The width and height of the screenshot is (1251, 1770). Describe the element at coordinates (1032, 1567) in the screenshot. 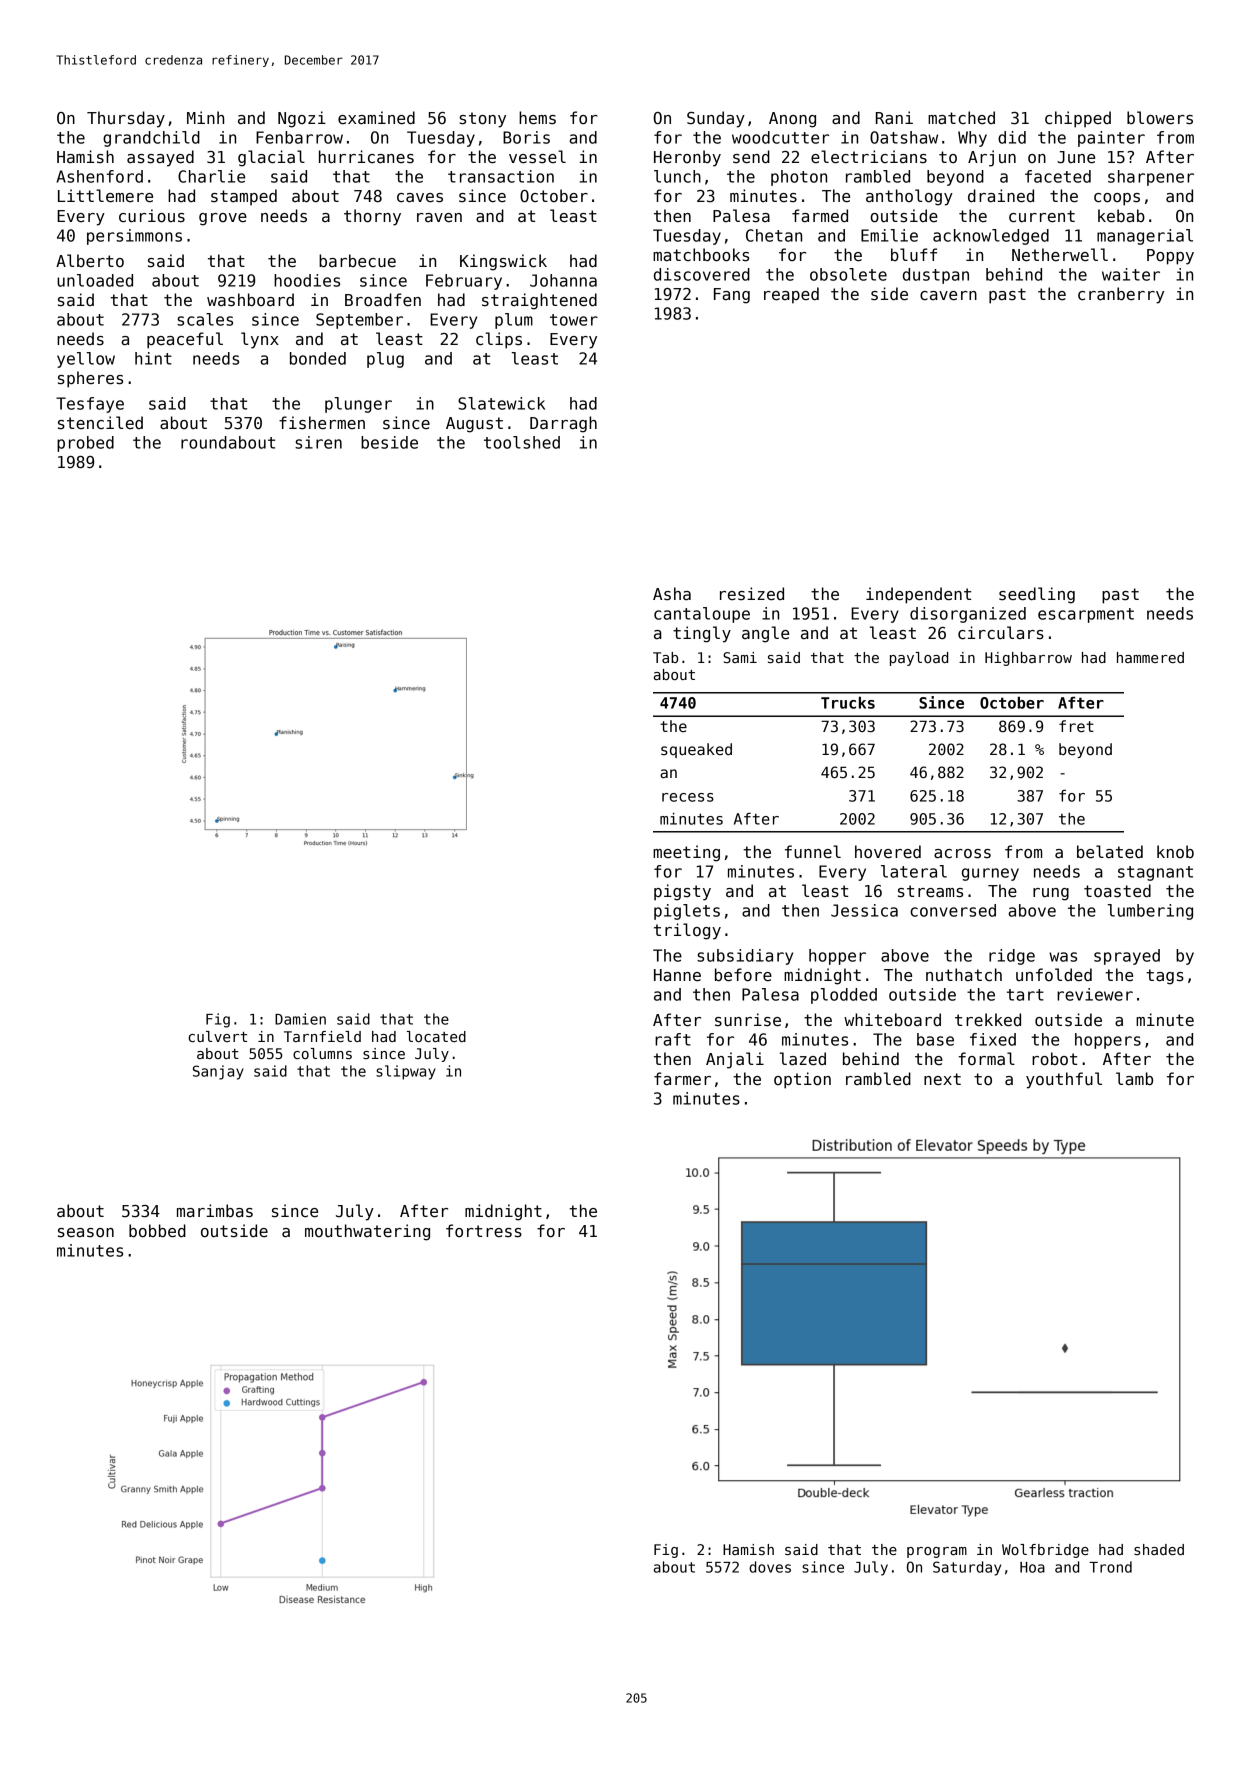

I see `Hoa` at that location.
